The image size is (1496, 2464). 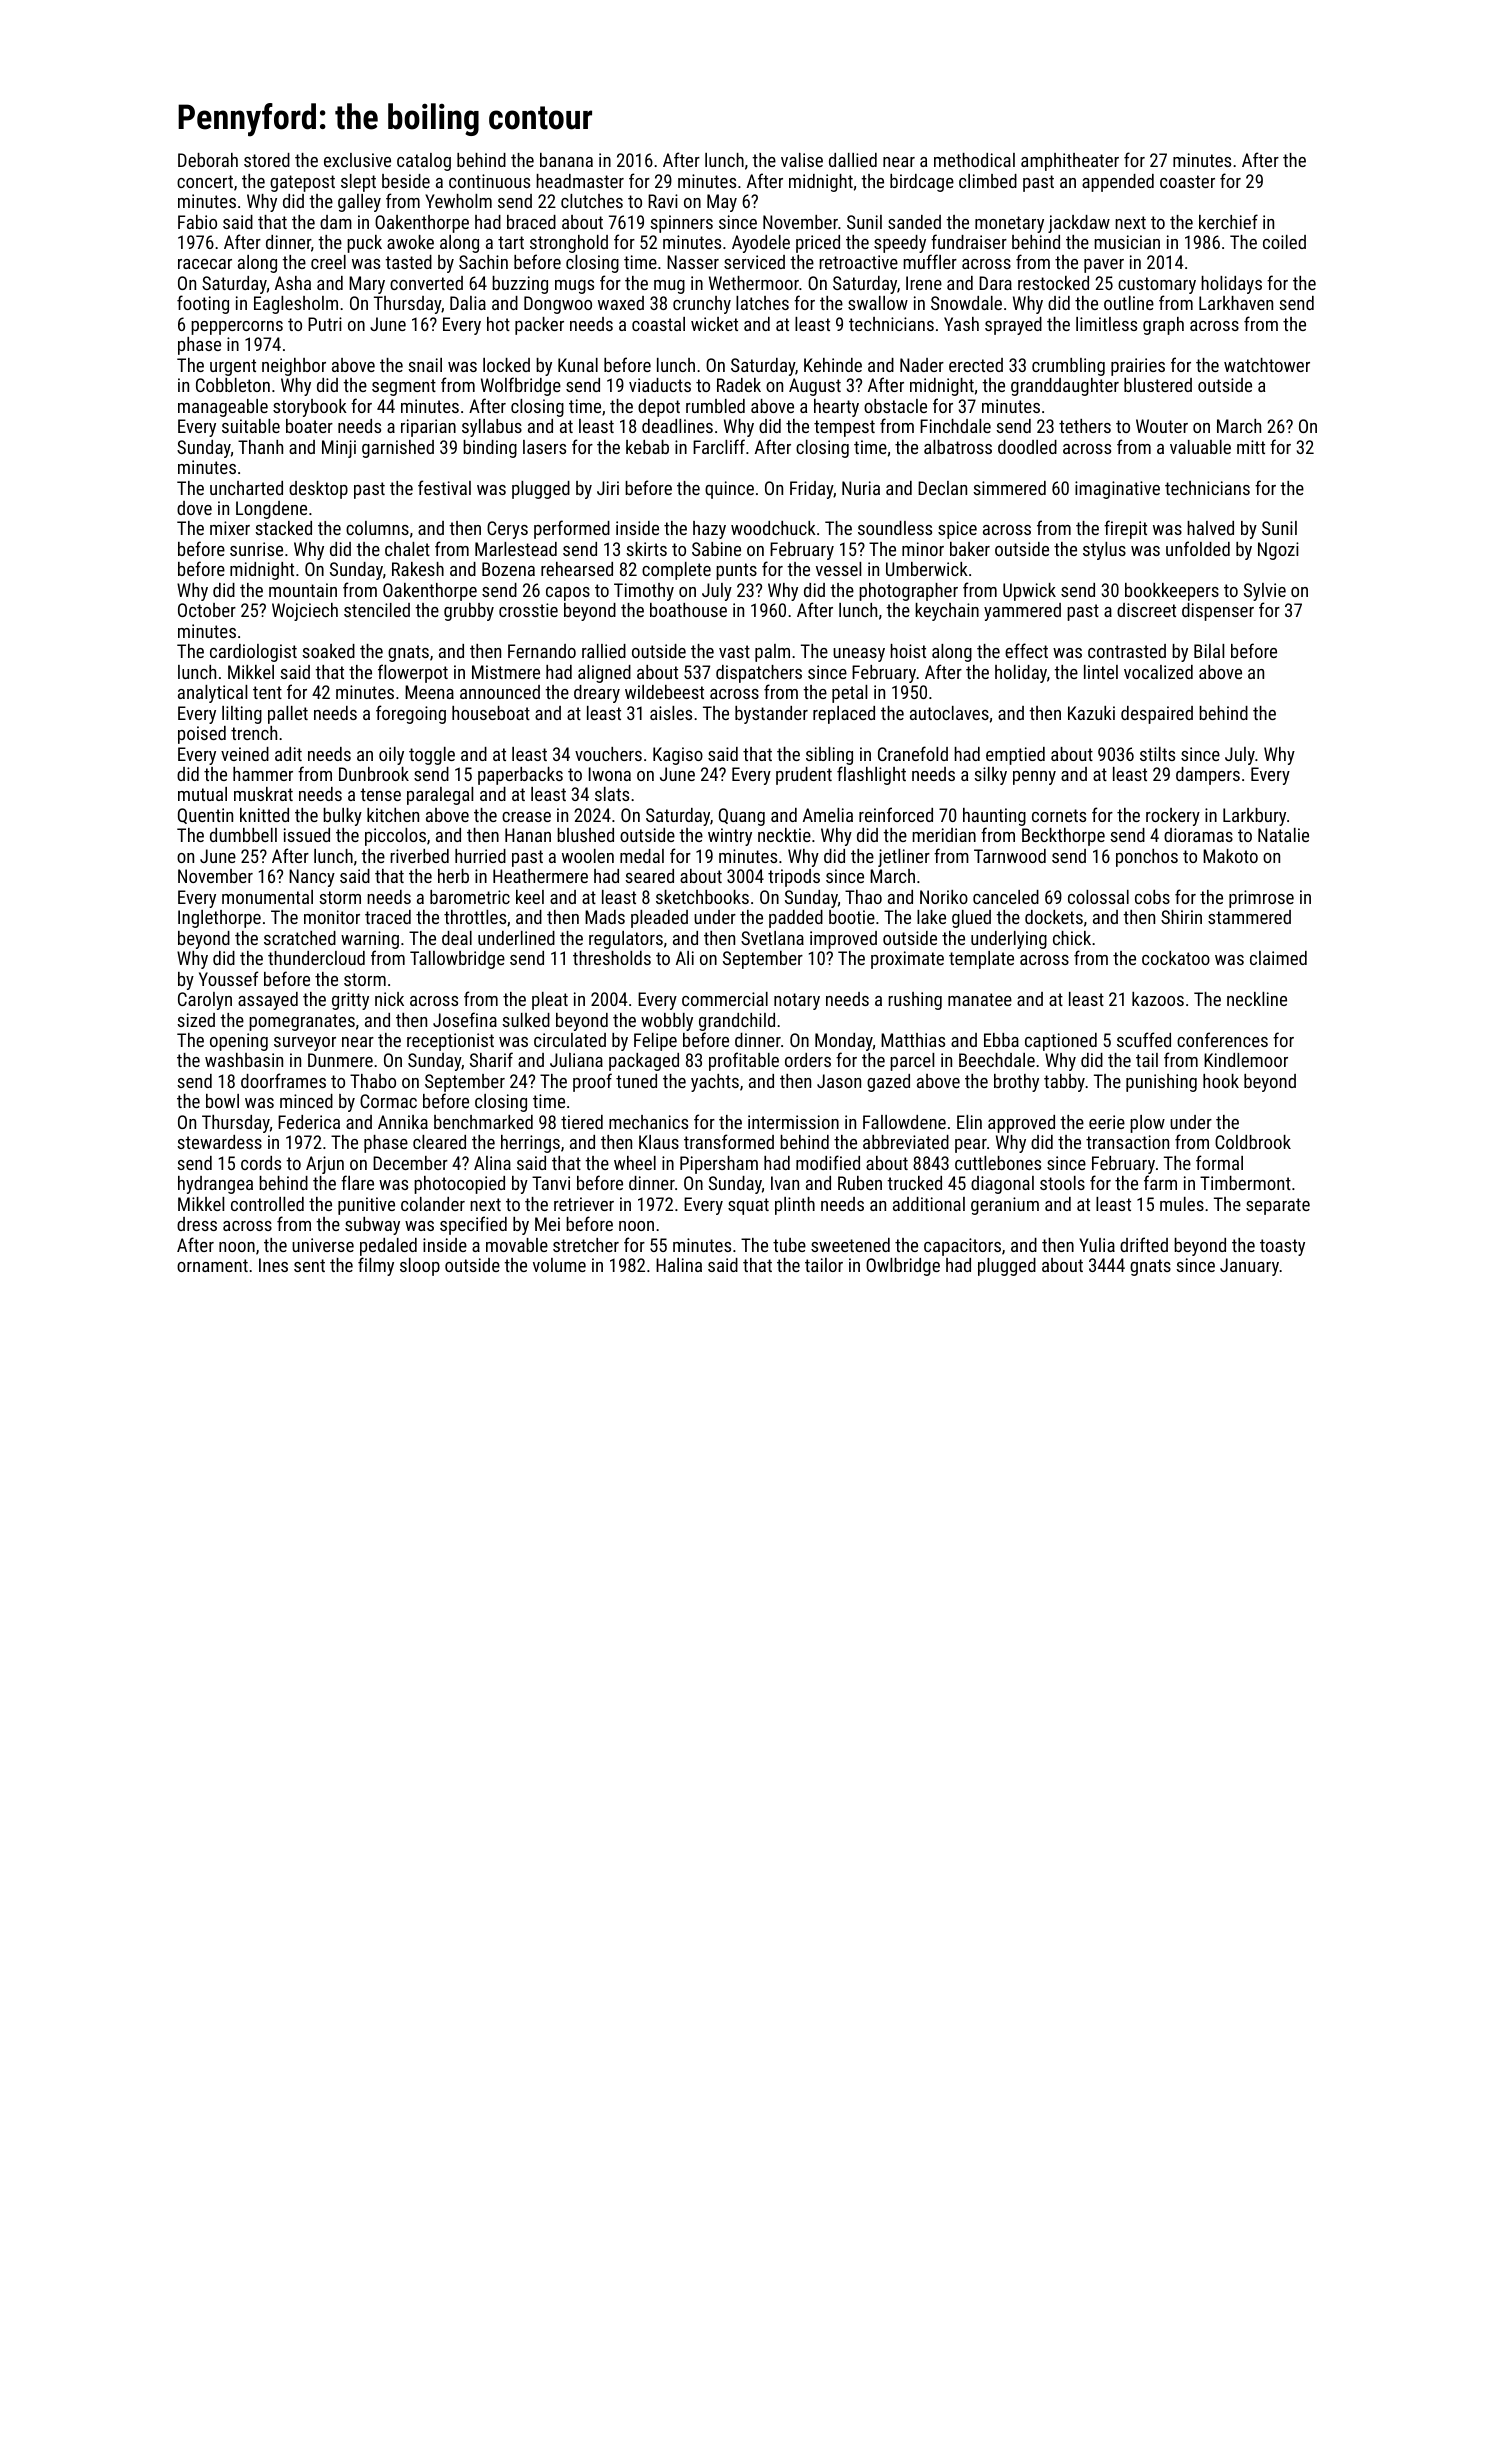 What do you see at coordinates (1278, 958) in the screenshot?
I see `claimed` at bounding box center [1278, 958].
